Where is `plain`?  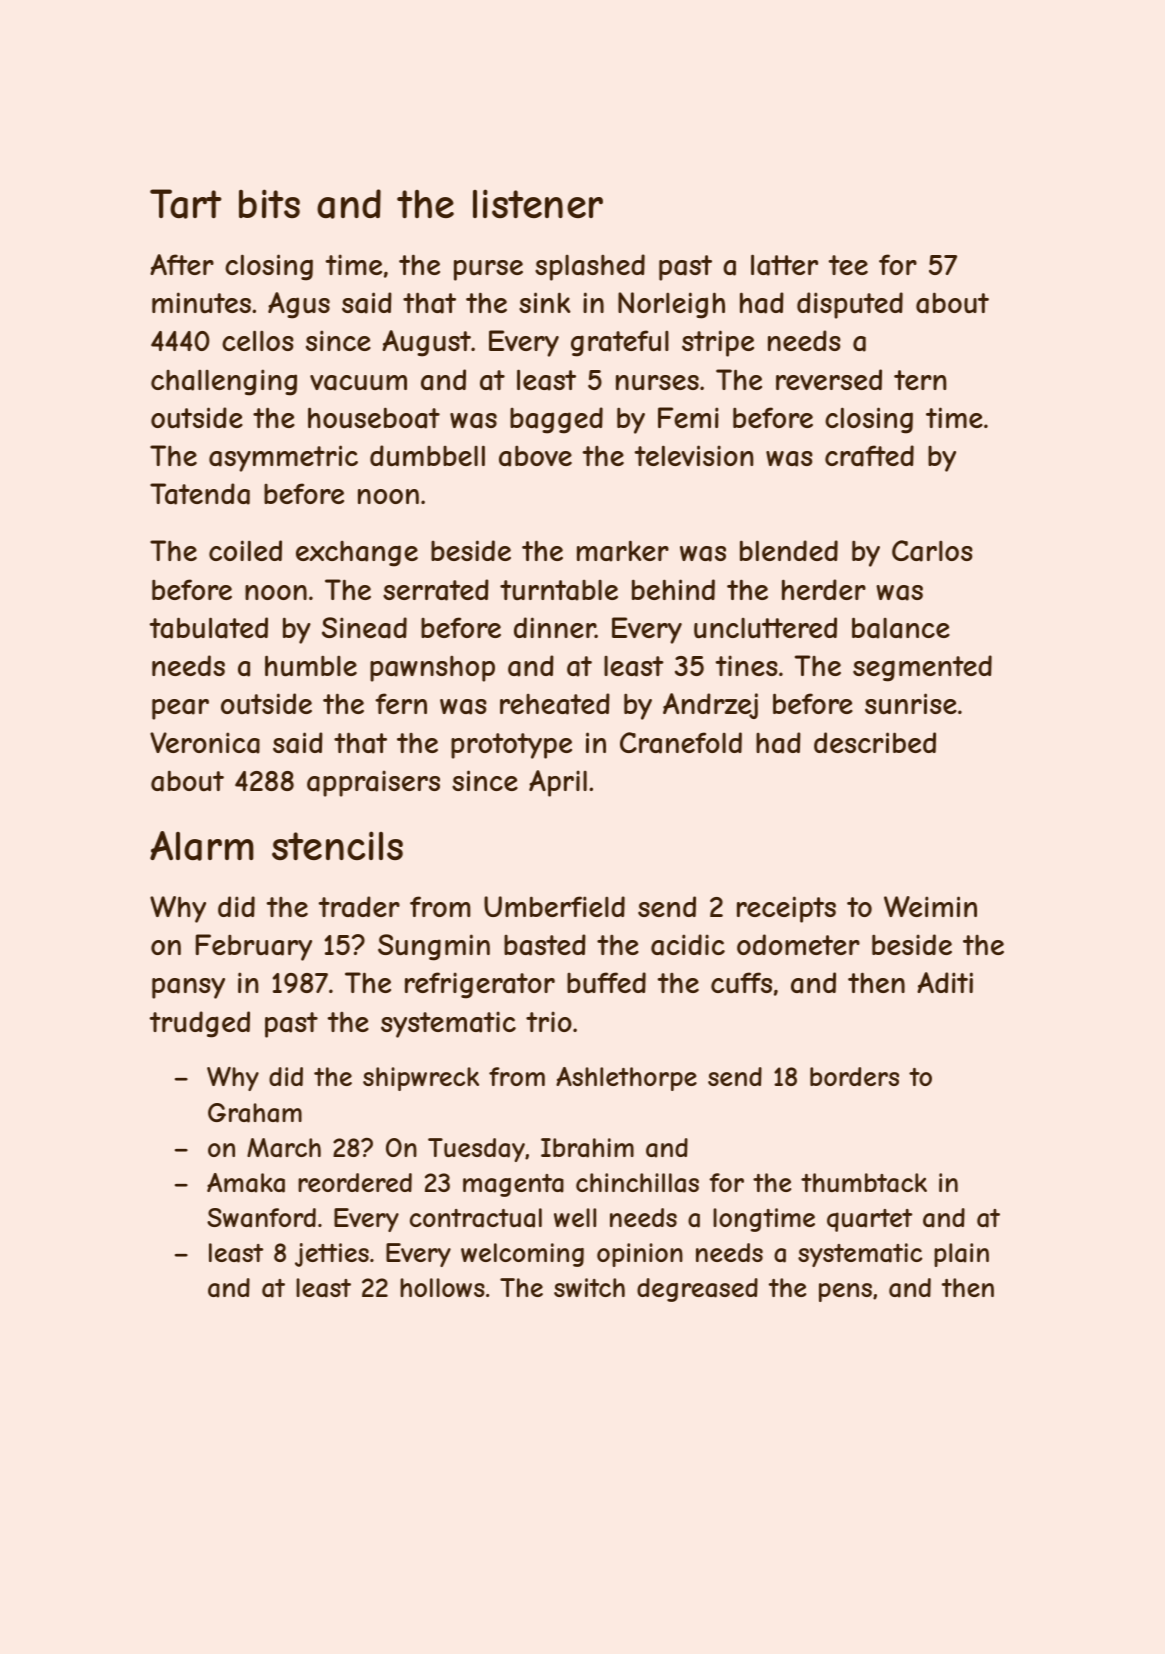
plain is located at coordinates (961, 1255).
